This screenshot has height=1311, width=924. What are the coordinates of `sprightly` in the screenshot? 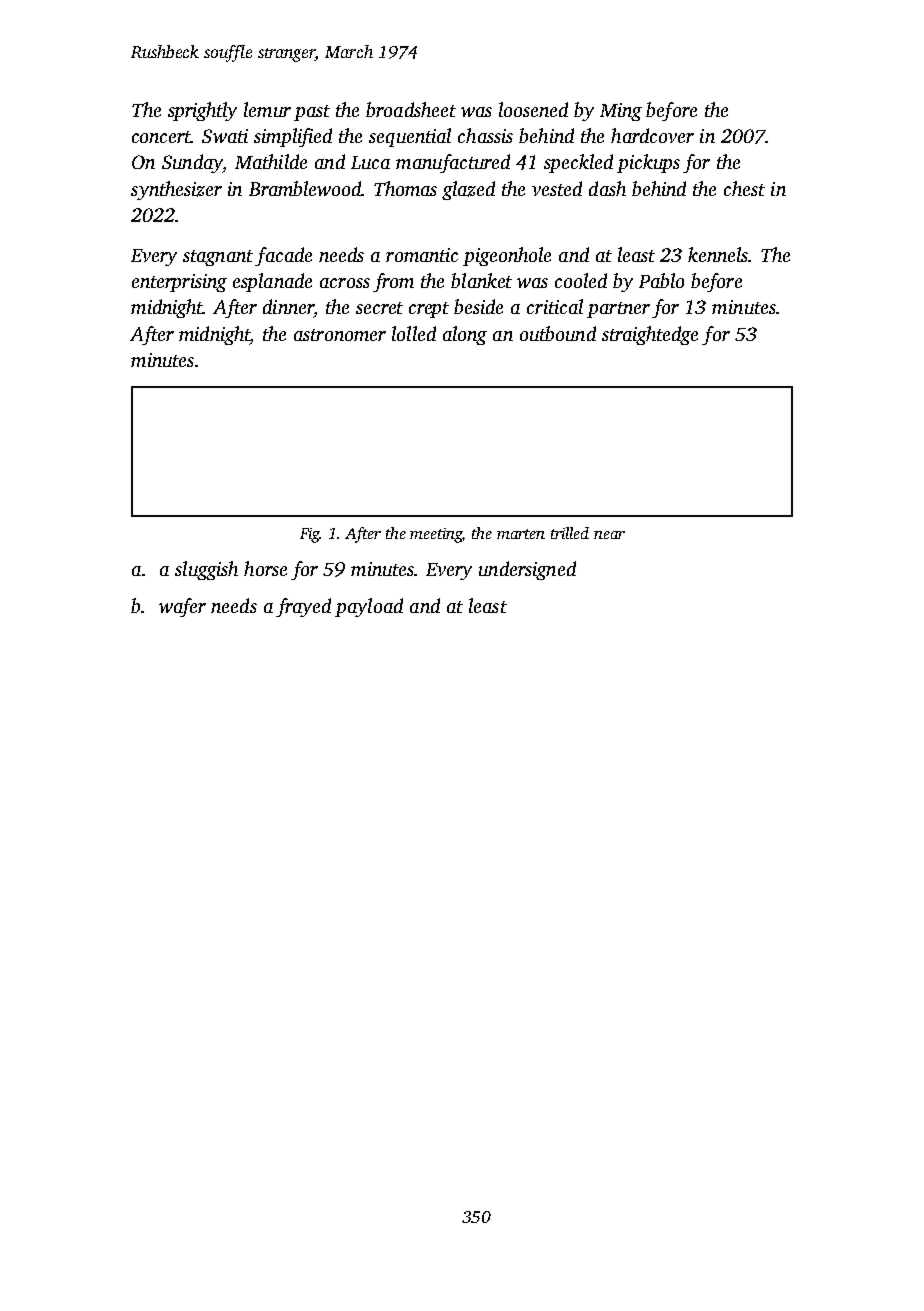 It's located at (202, 111).
